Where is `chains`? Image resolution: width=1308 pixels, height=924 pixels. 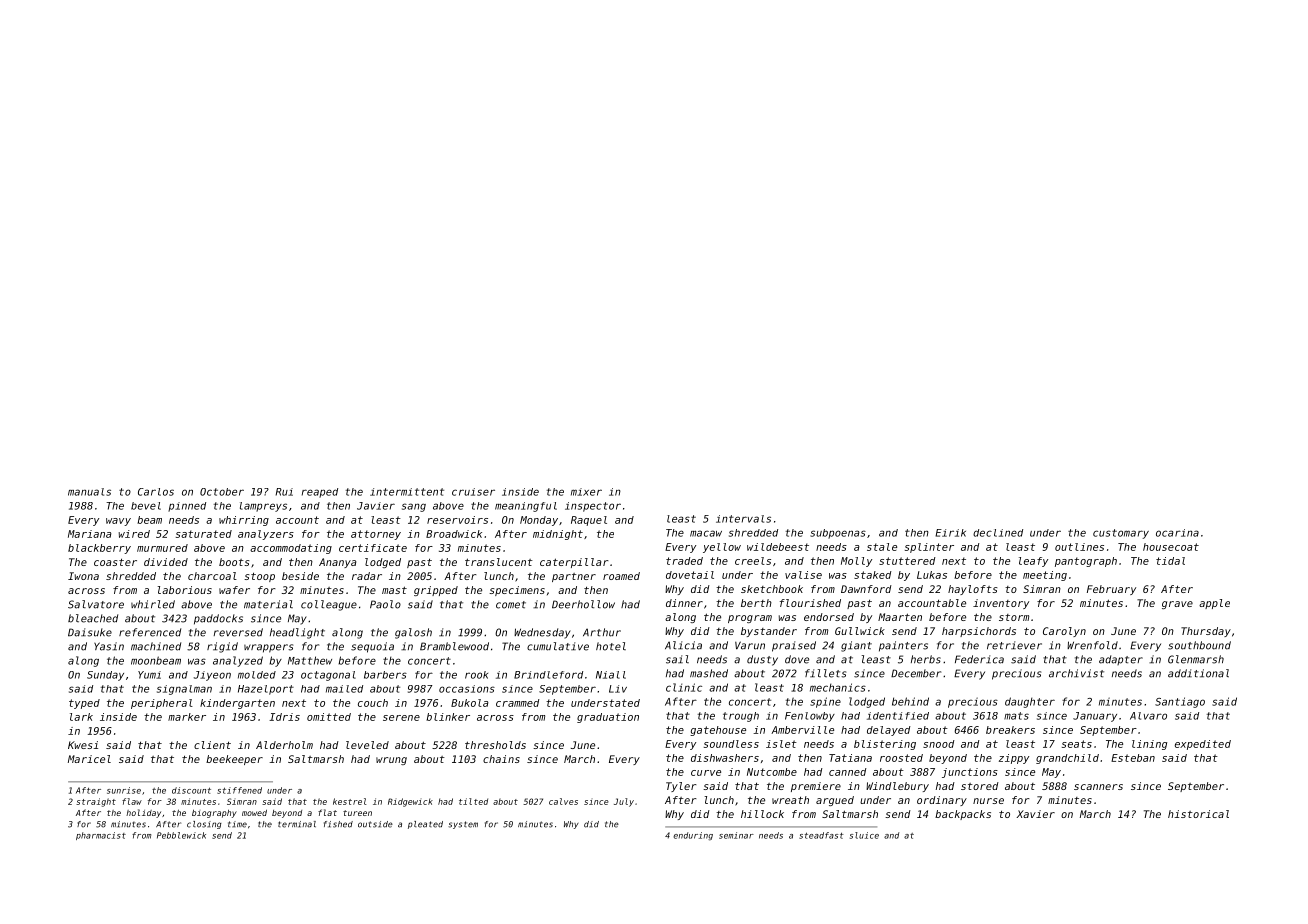
chains is located at coordinates (501, 759).
